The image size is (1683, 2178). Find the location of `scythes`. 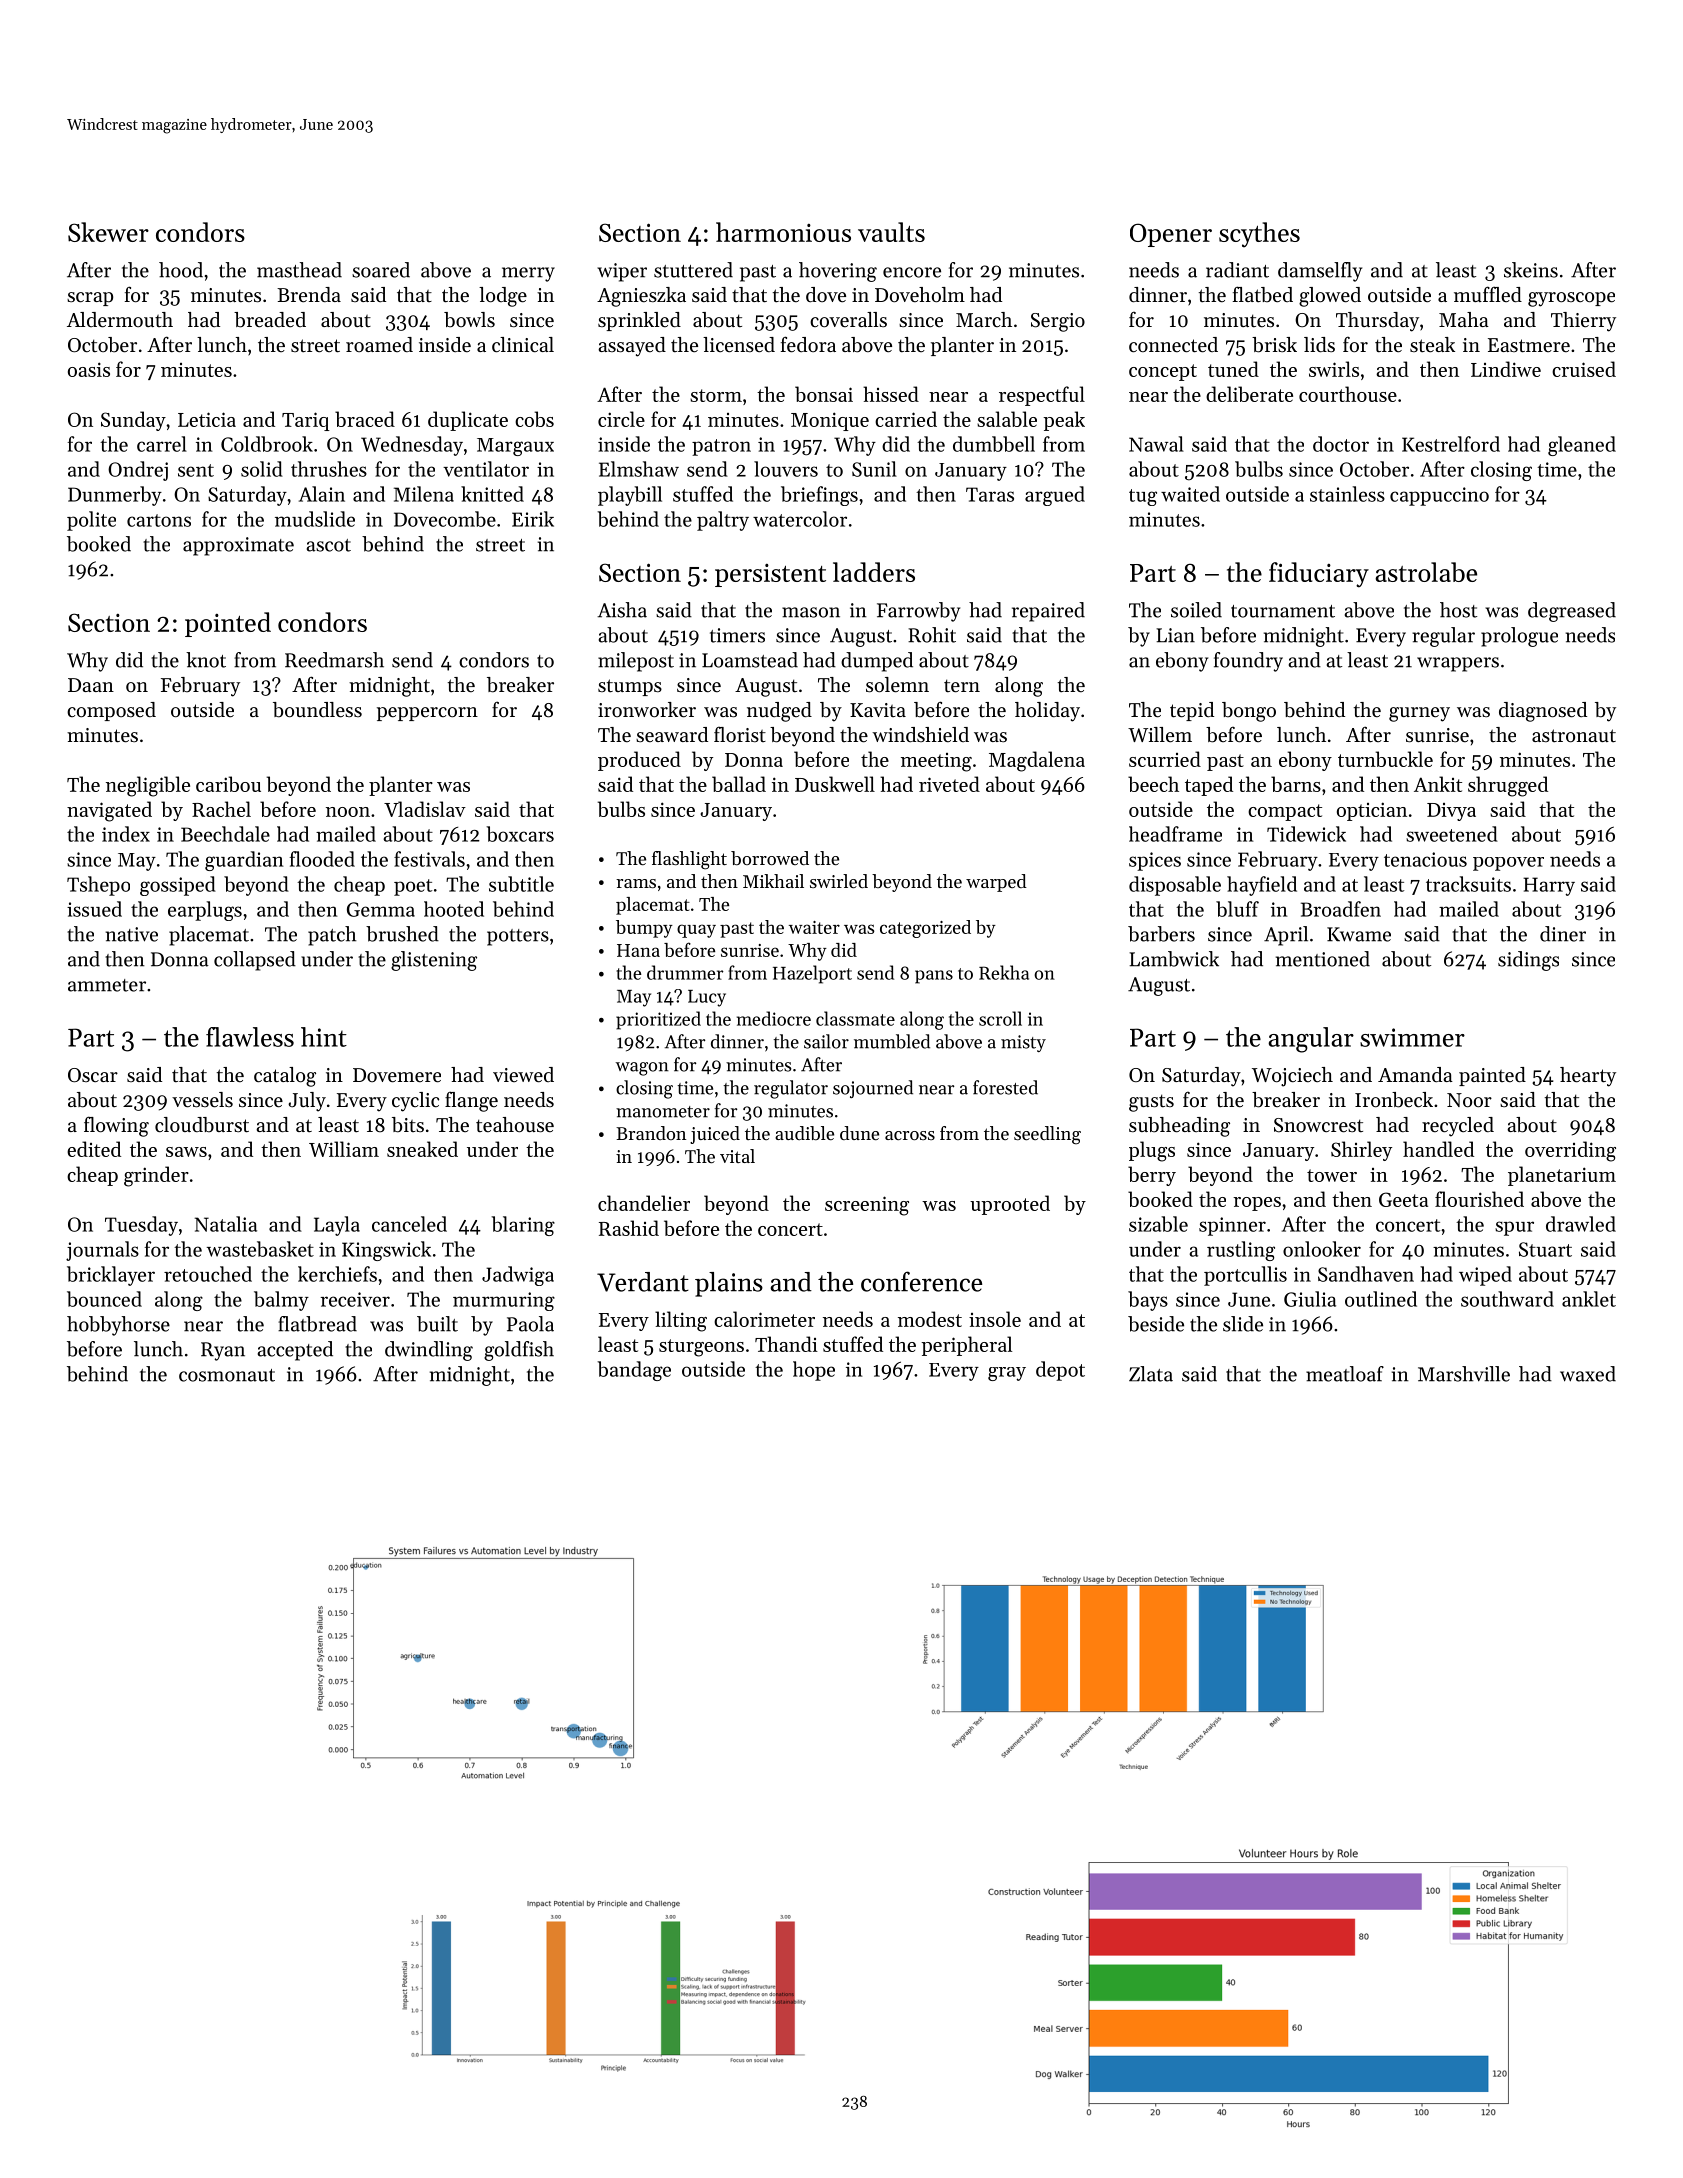

scythes is located at coordinates (1259, 235).
